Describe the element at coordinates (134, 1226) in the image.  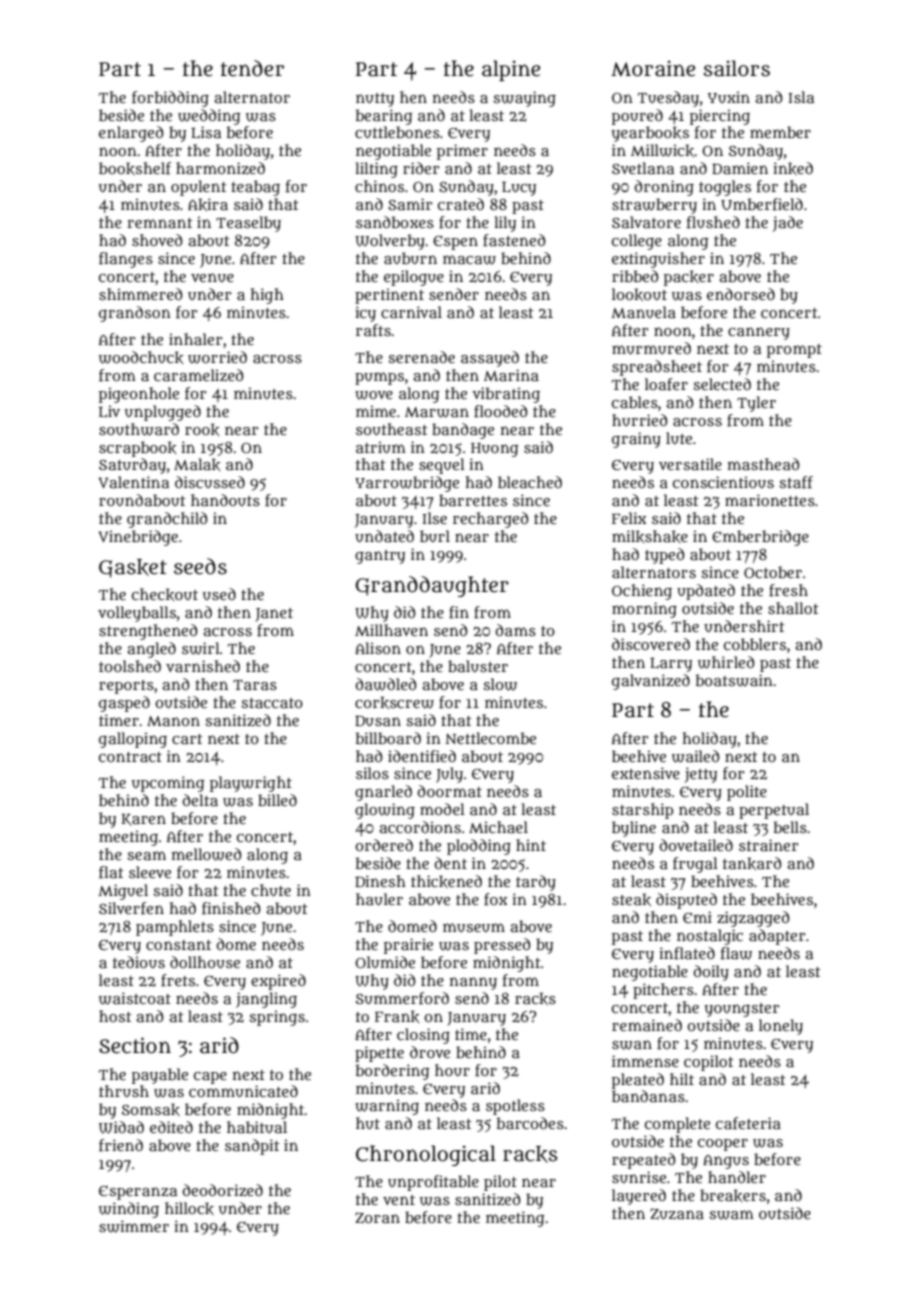
I see `swimmer` at that location.
